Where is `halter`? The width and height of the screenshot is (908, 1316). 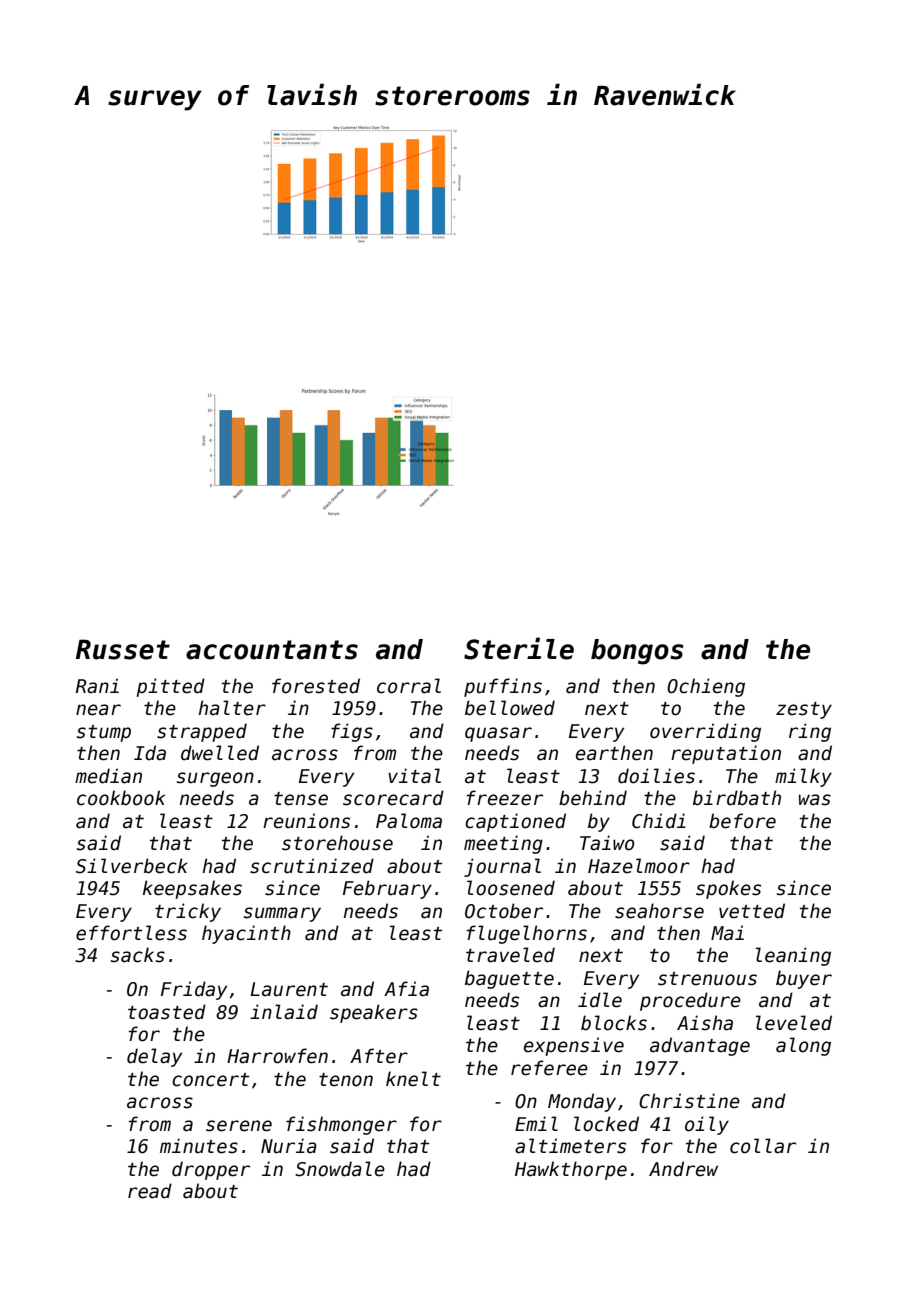 halter is located at coordinates (232, 708).
